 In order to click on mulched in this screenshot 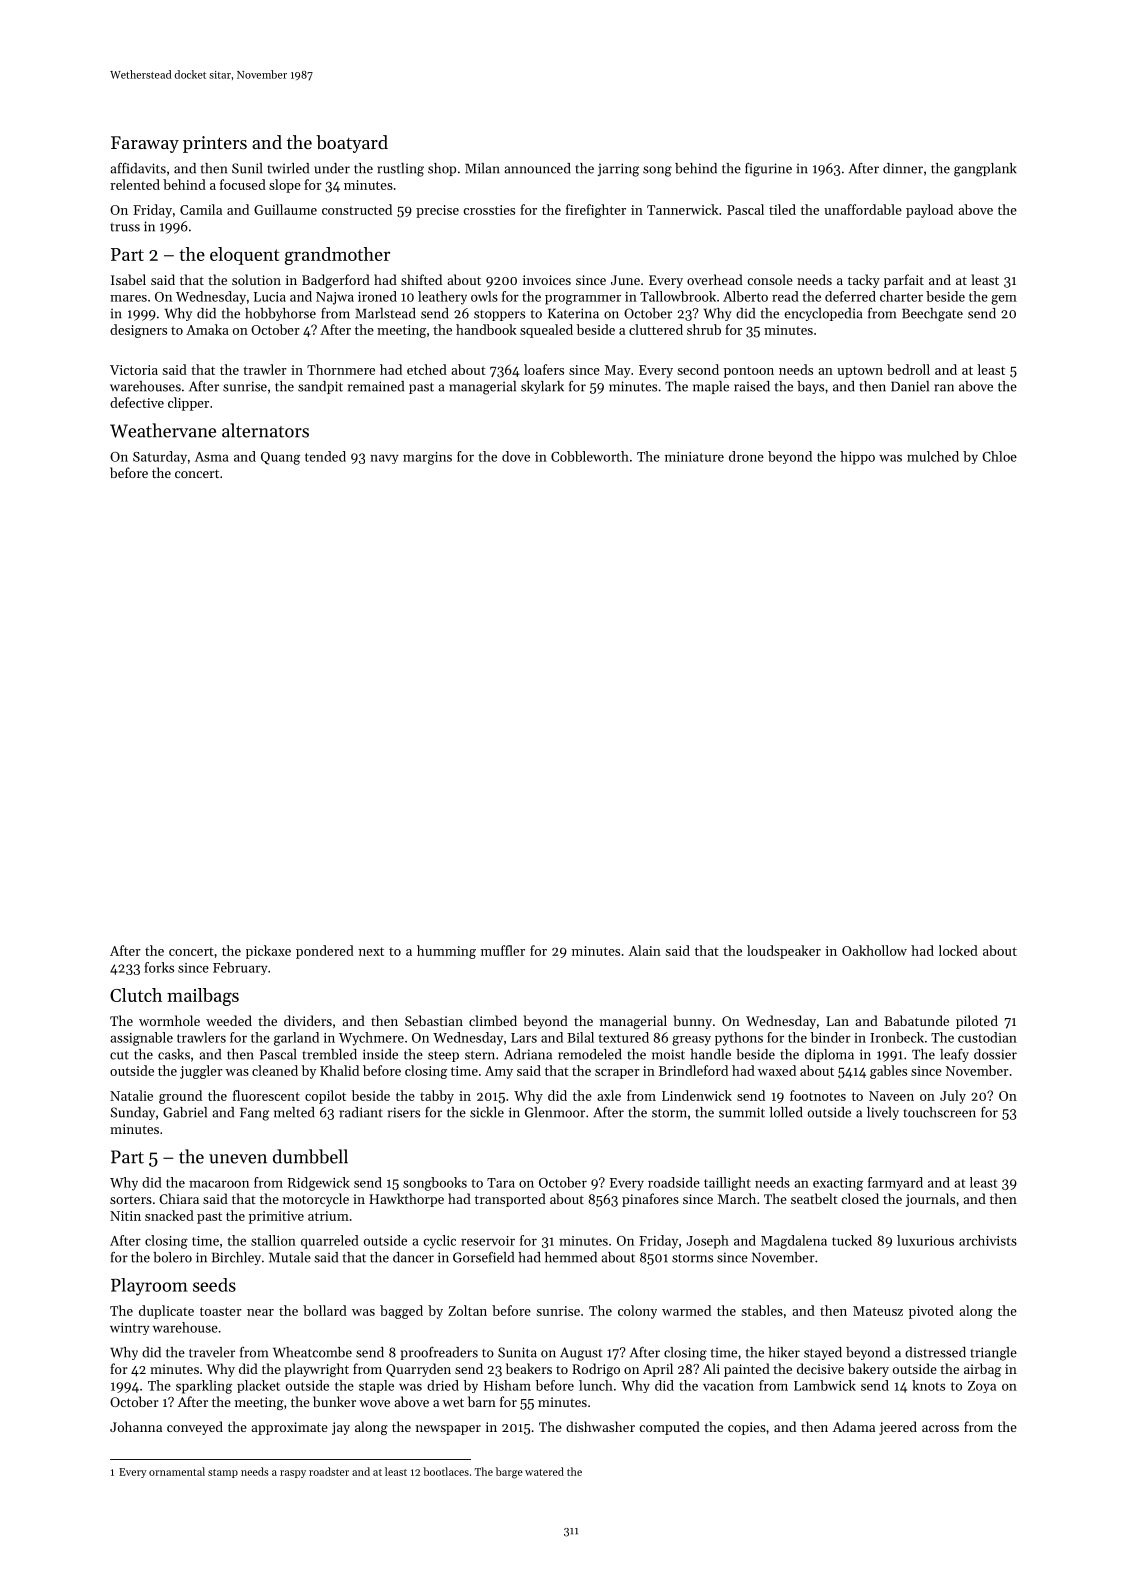, I will do `click(933, 456)`.
